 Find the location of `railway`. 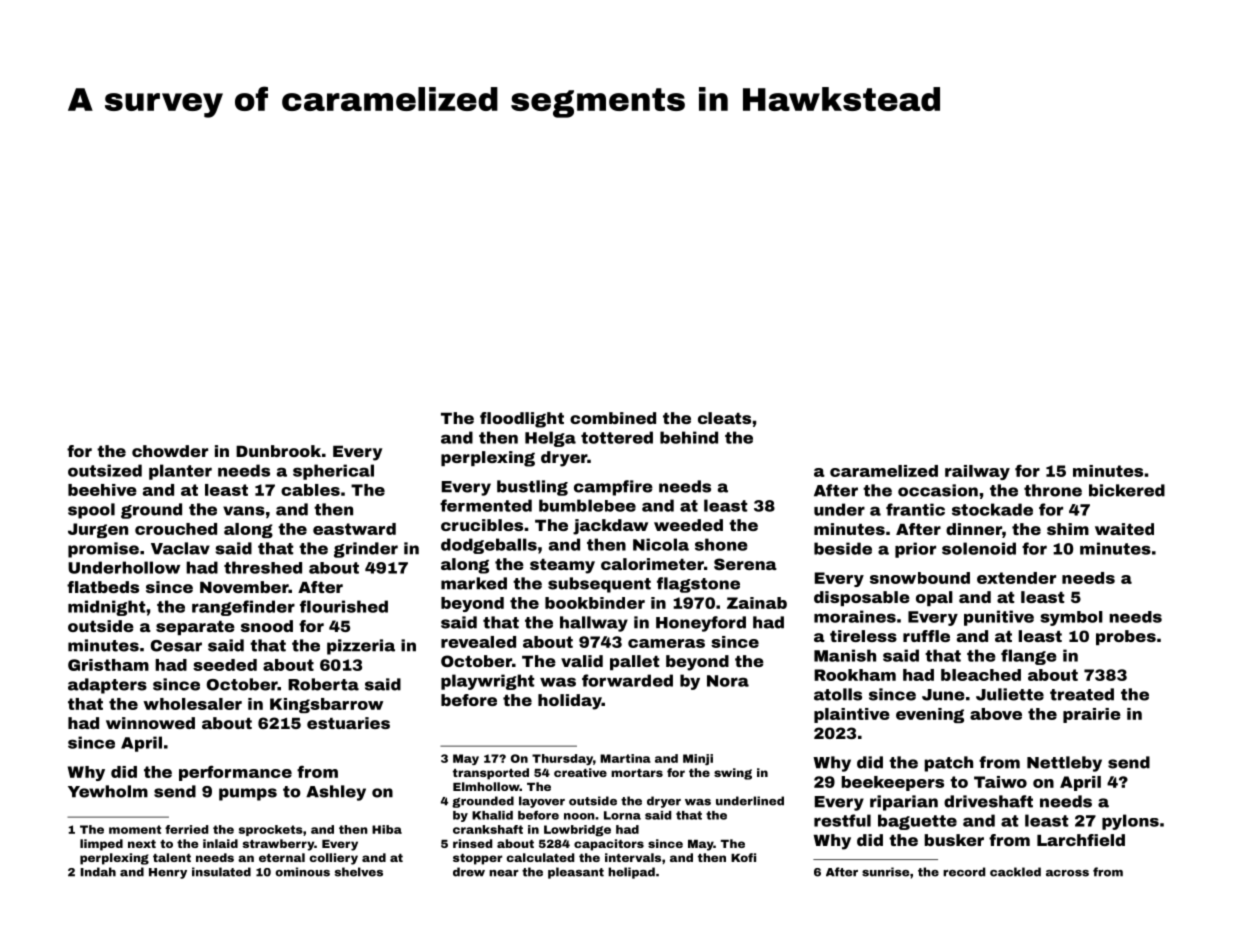

railway is located at coordinates (977, 472).
